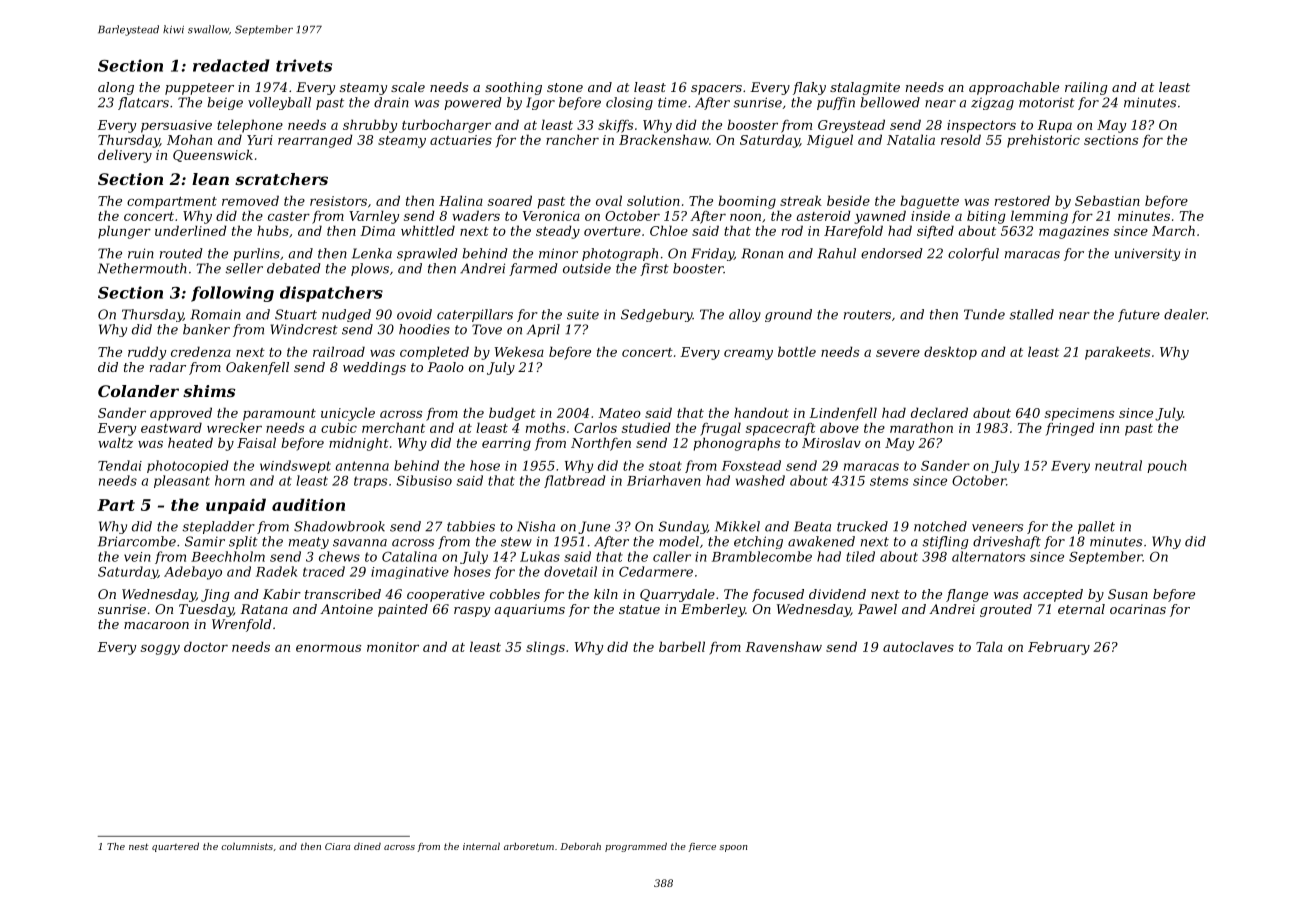 The height and width of the screenshot is (924, 1308). Describe the element at coordinates (733, 848) in the screenshot. I see `spoon` at that location.
